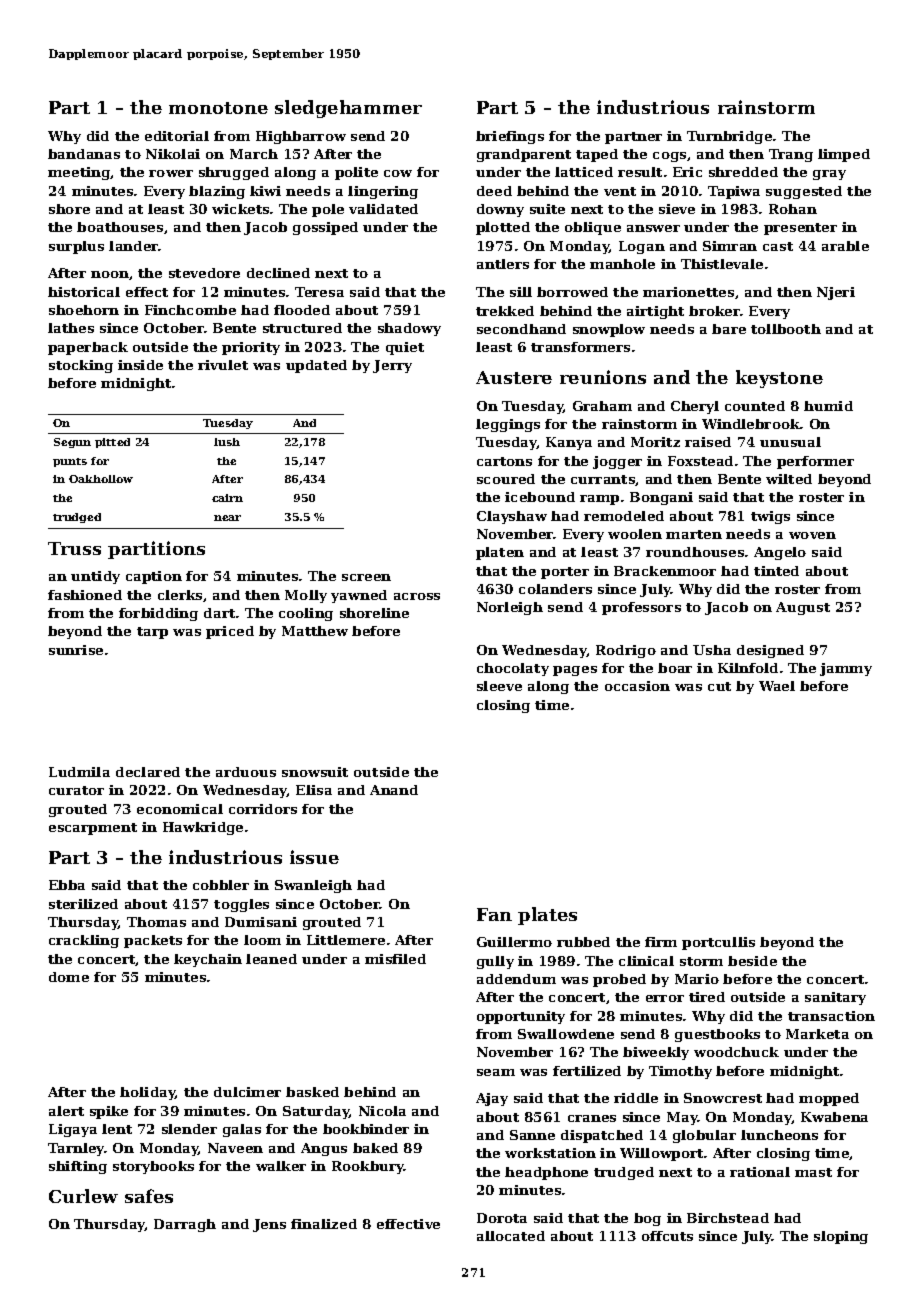  Describe the element at coordinates (218, 108) in the screenshot. I see `monotone` at that location.
